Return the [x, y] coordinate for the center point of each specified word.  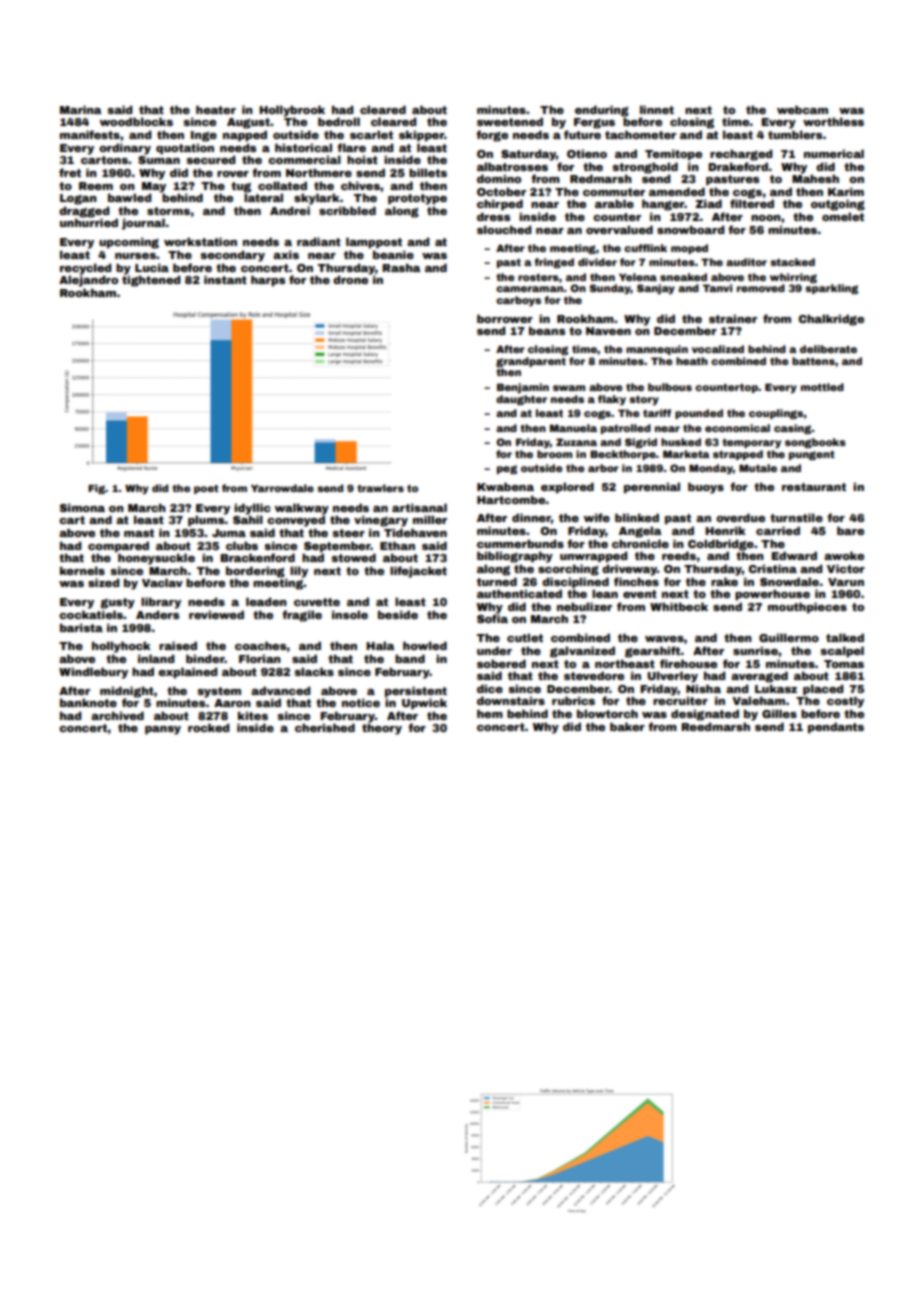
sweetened [510, 121]
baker [627, 726]
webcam [802, 109]
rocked [208, 727]
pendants [836, 728]
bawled [129, 197]
